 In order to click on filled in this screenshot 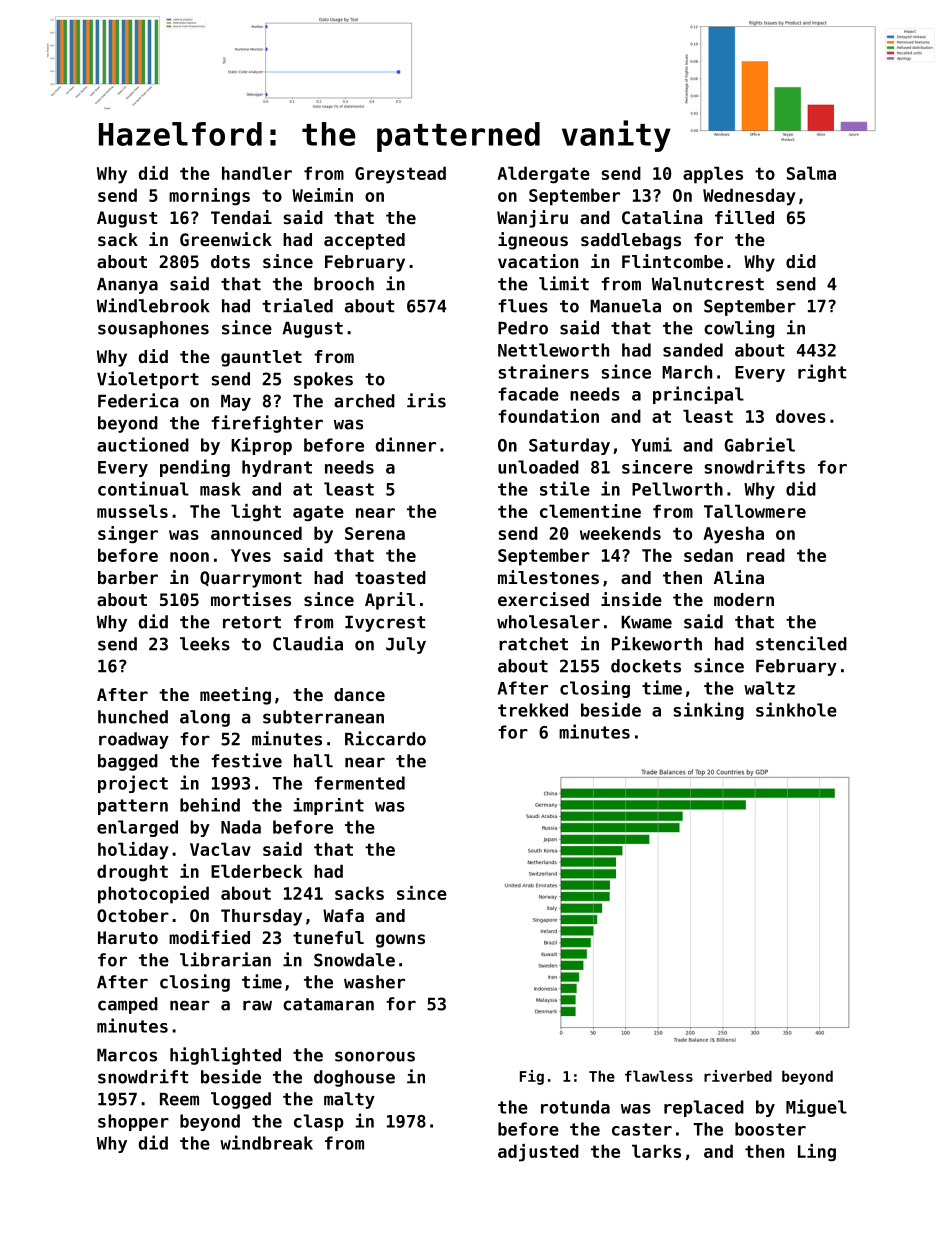, I will do `click(744, 217)`.
